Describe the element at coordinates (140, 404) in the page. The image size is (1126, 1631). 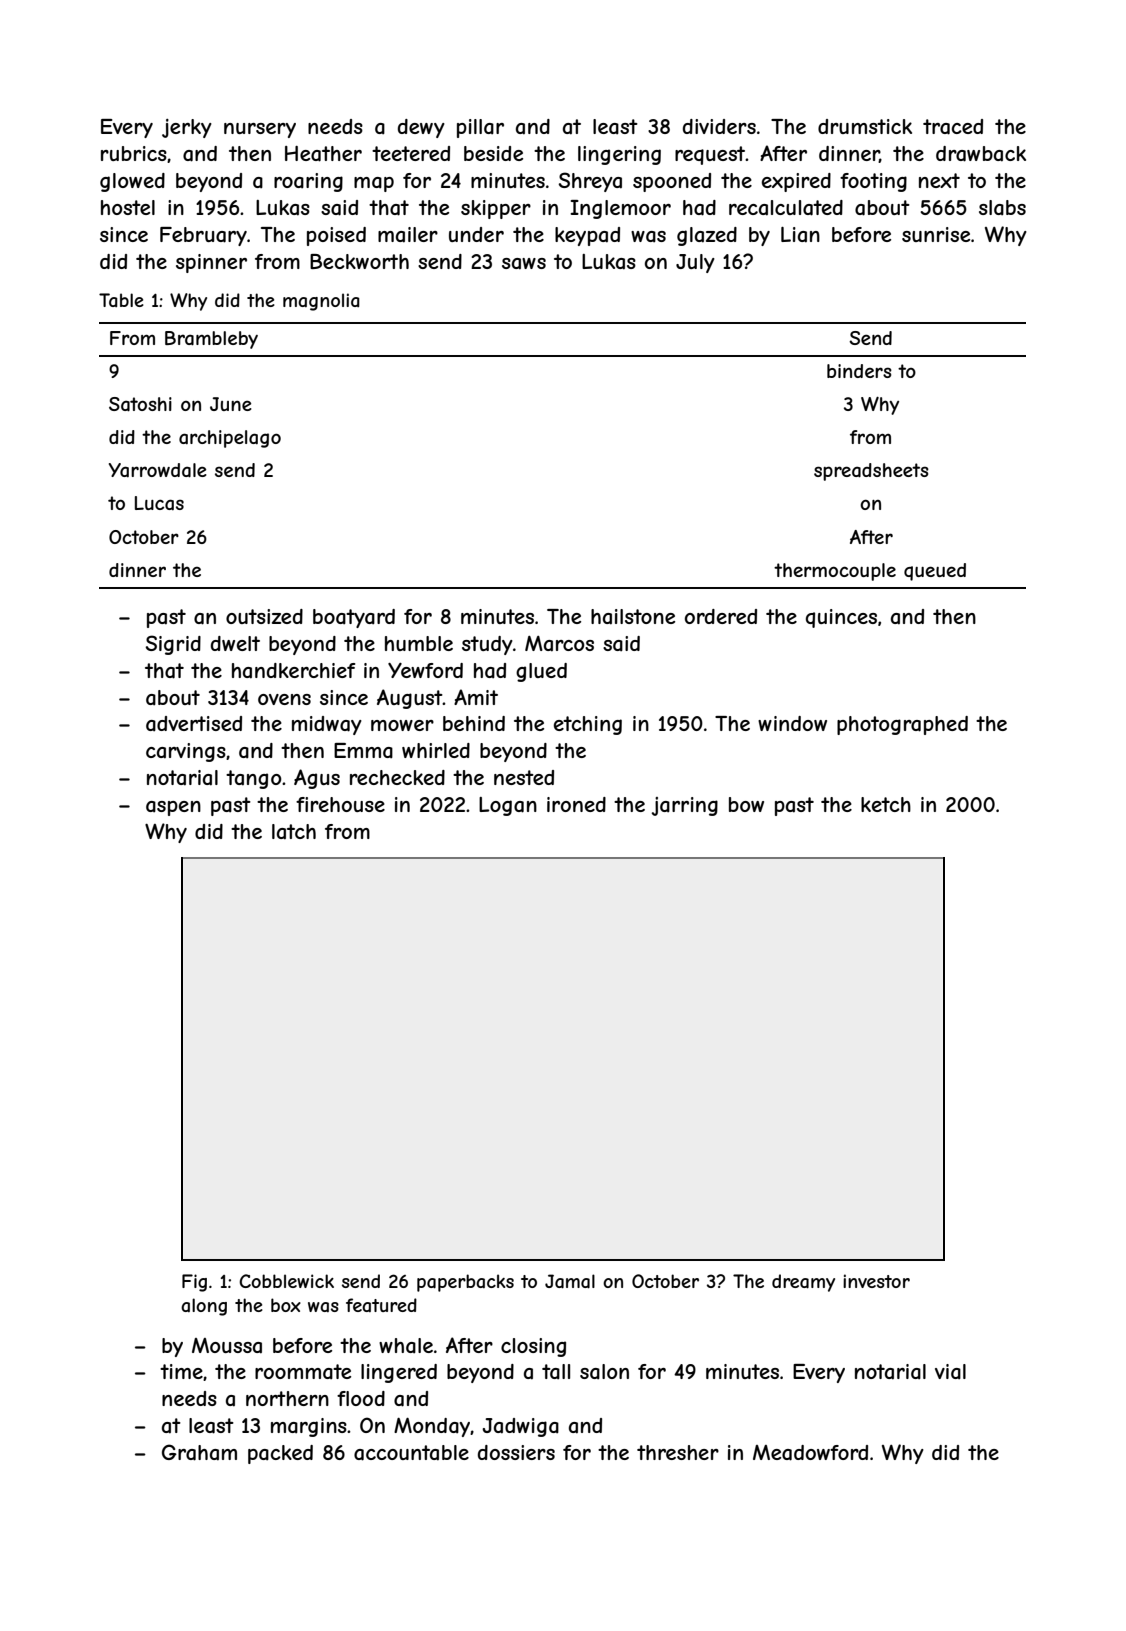
I see `Satoshi` at that location.
